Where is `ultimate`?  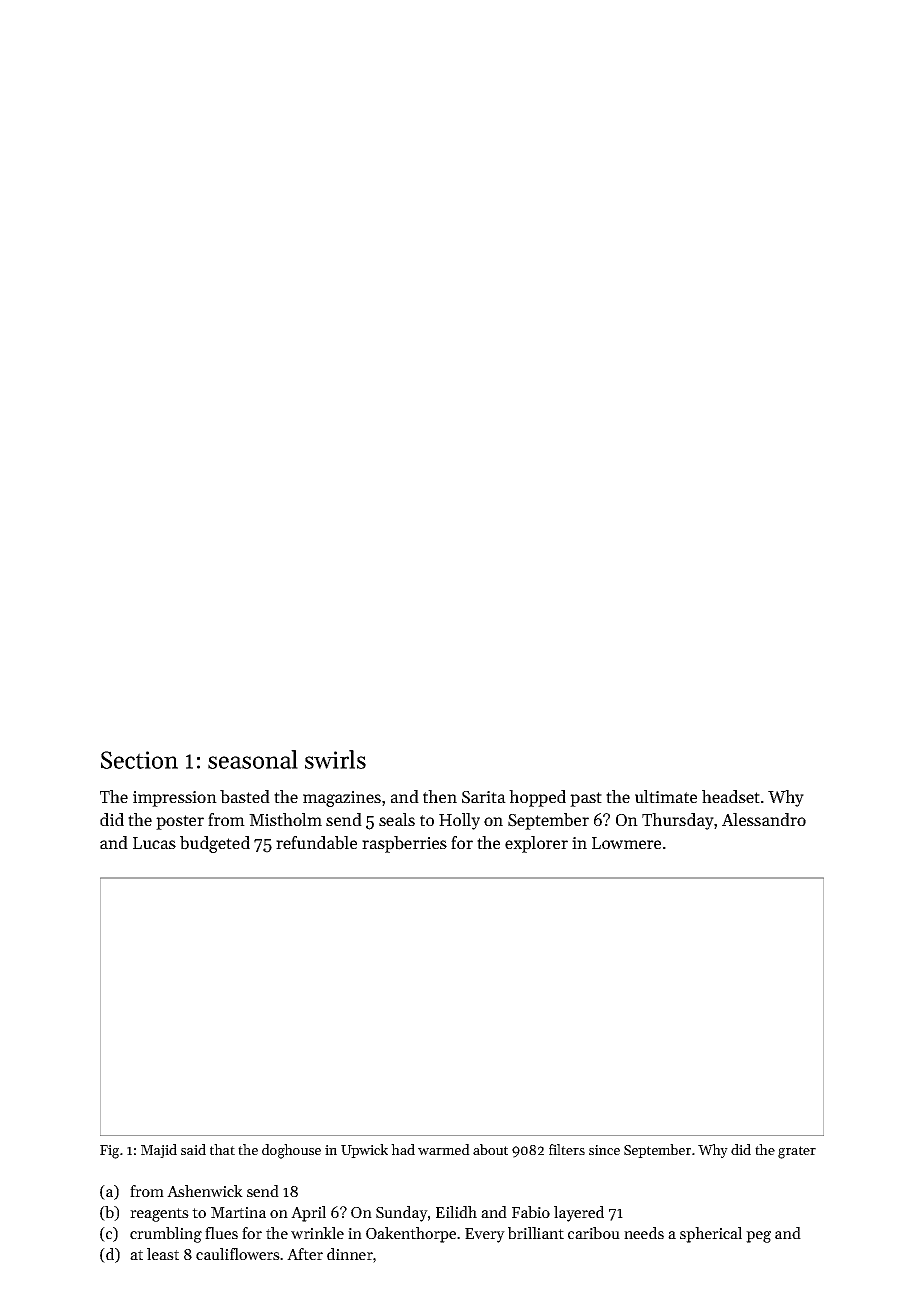 ultimate is located at coordinates (666, 796).
